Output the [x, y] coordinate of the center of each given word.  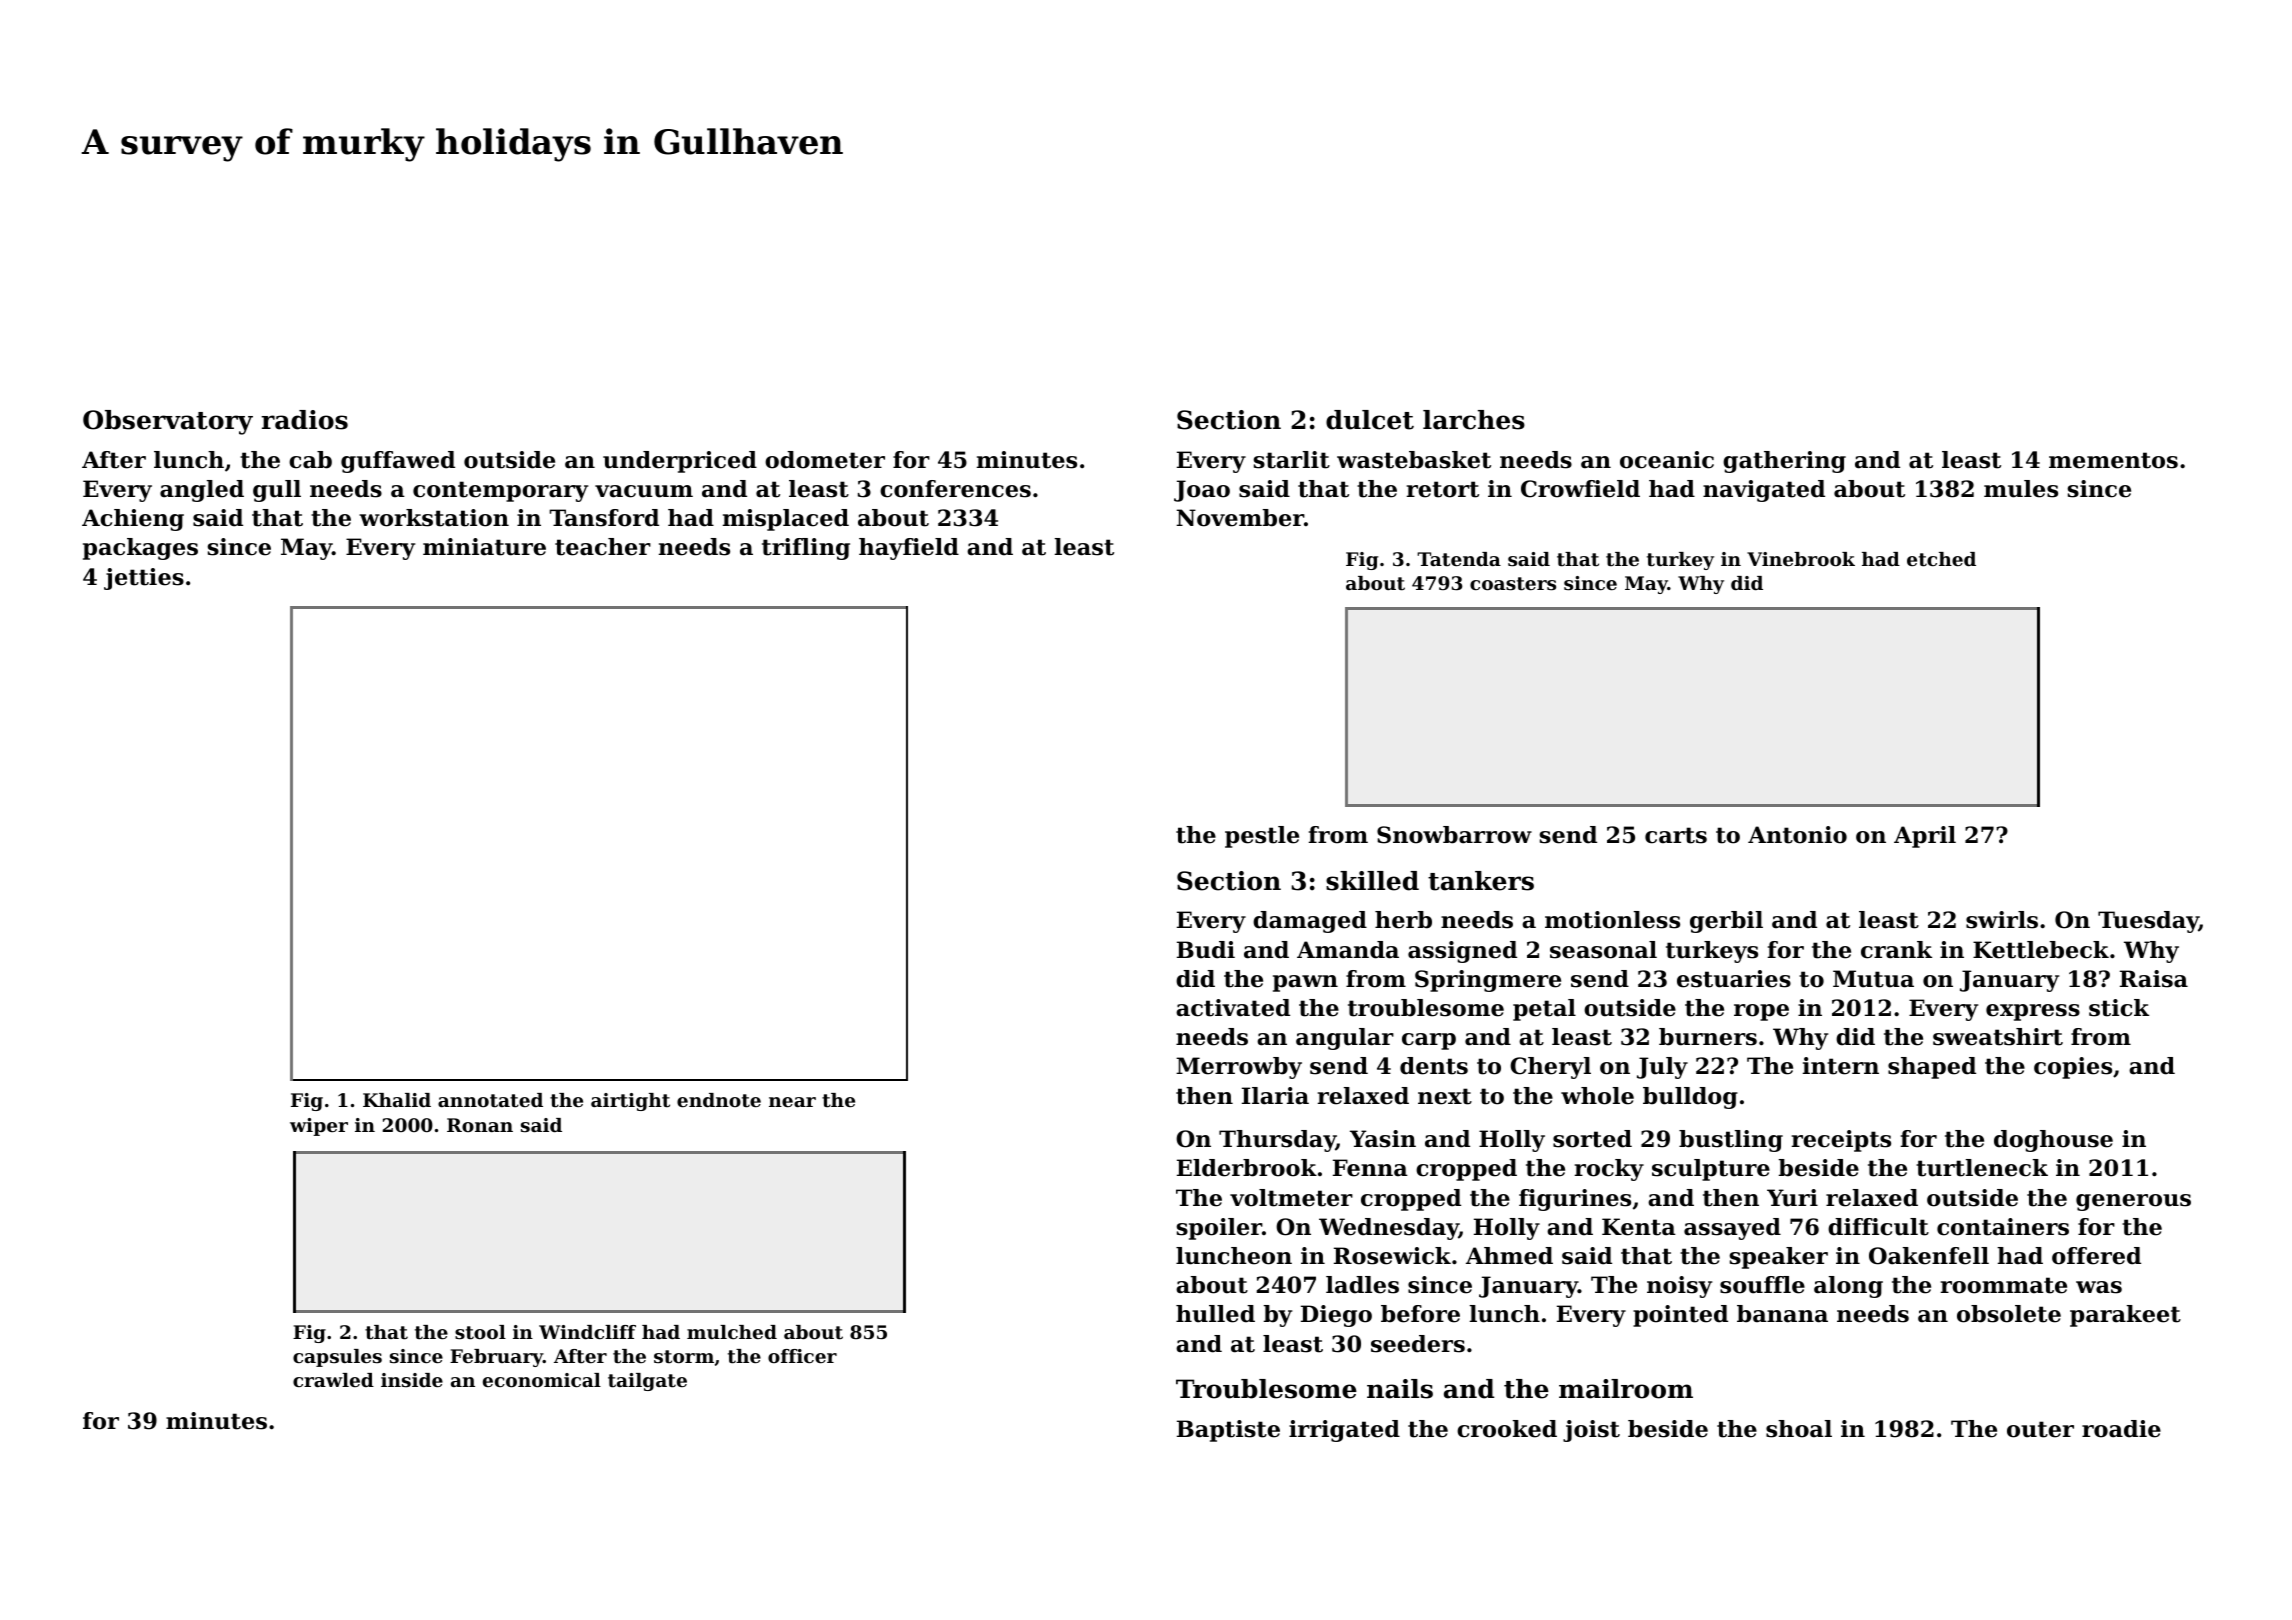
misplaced [786, 520]
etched [1941, 559]
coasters [1513, 584]
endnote [719, 1100]
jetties [144, 579]
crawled [333, 1380]
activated [1233, 1008]
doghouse [2053, 1141]
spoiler [1219, 1229]
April [1925, 837]
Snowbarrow [1454, 835]
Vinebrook [1801, 559]
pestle [1262, 837]
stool [480, 1332]
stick [2119, 1008]
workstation [434, 518]
